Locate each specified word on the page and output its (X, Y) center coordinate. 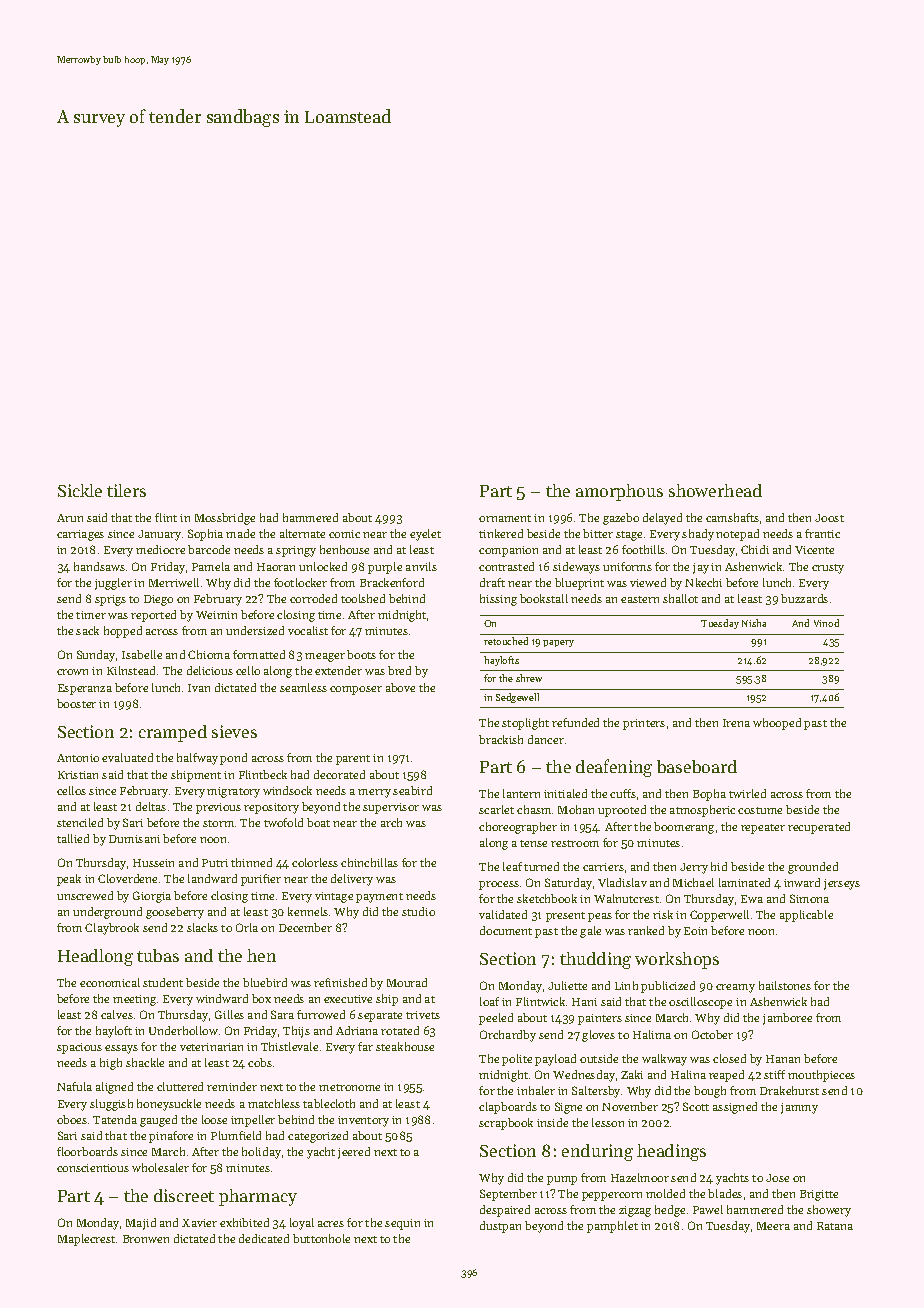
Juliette (567, 985)
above (400, 687)
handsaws (99, 566)
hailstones (785, 985)
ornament (505, 518)
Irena (736, 723)
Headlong (95, 957)
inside (552, 1122)
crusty (828, 569)
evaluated (127, 757)
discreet (184, 1195)
